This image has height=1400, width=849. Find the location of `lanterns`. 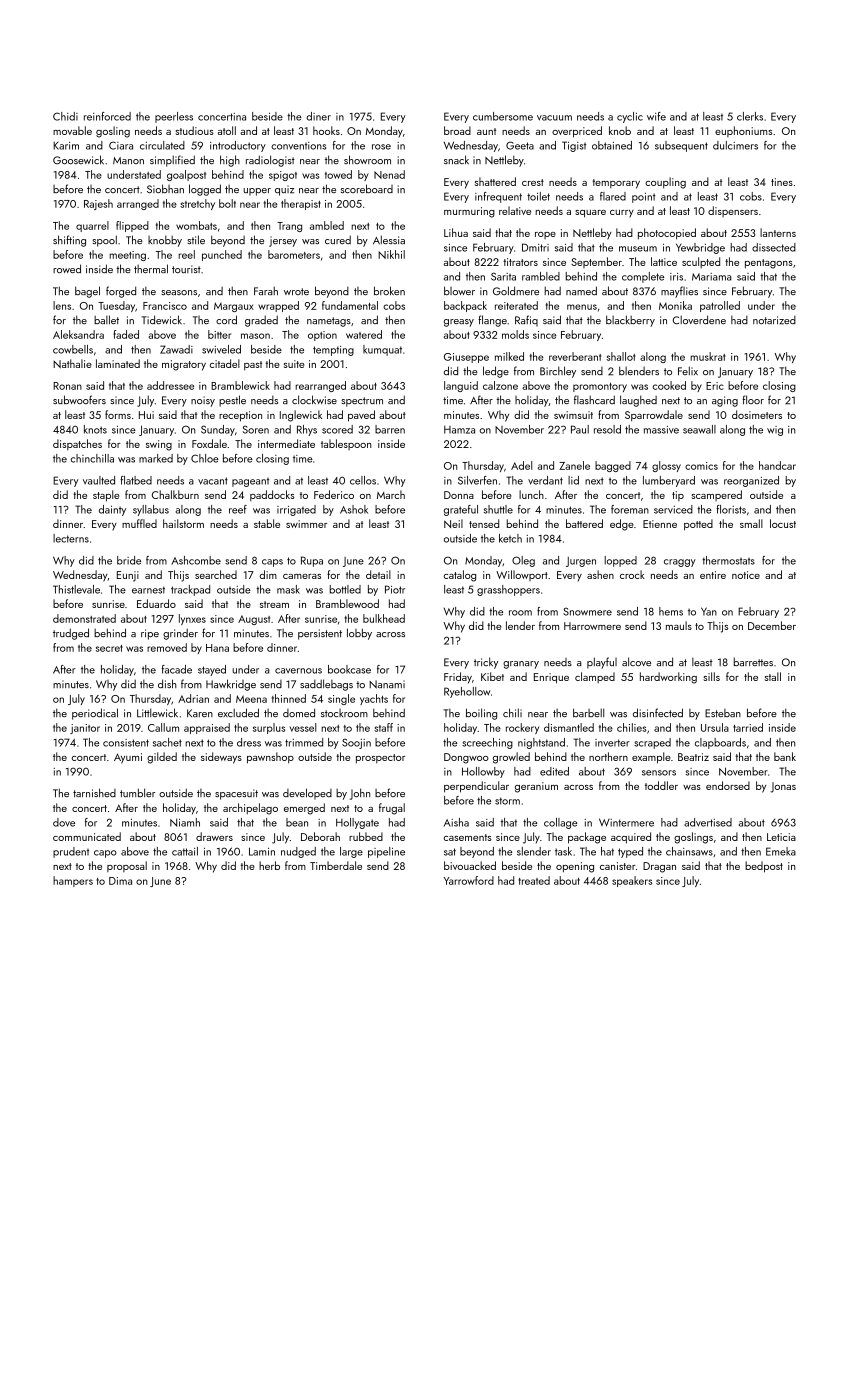

lanterns is located at coordinates (778, 232).
